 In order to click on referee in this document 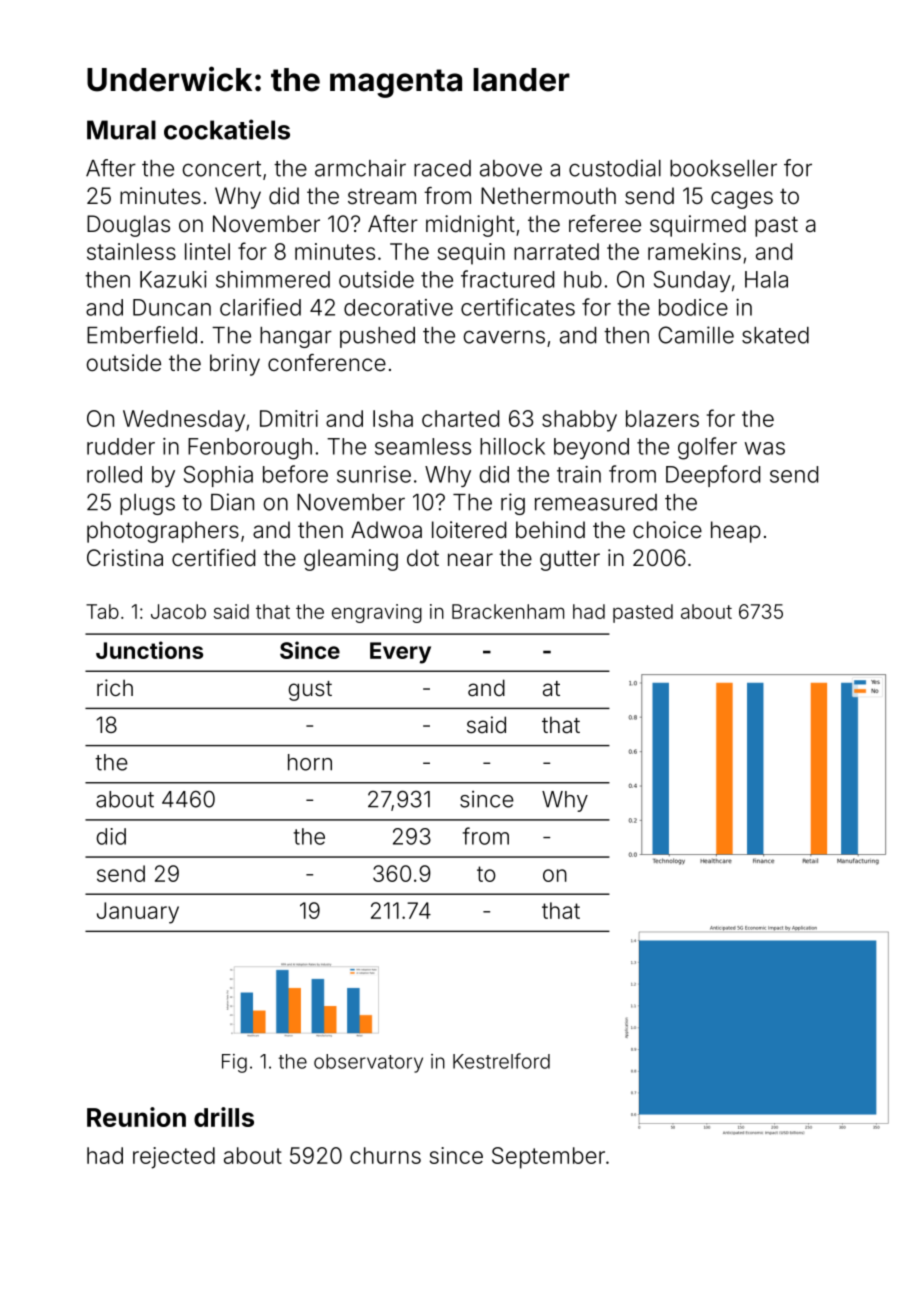, I will do `click(605, 223)`.
